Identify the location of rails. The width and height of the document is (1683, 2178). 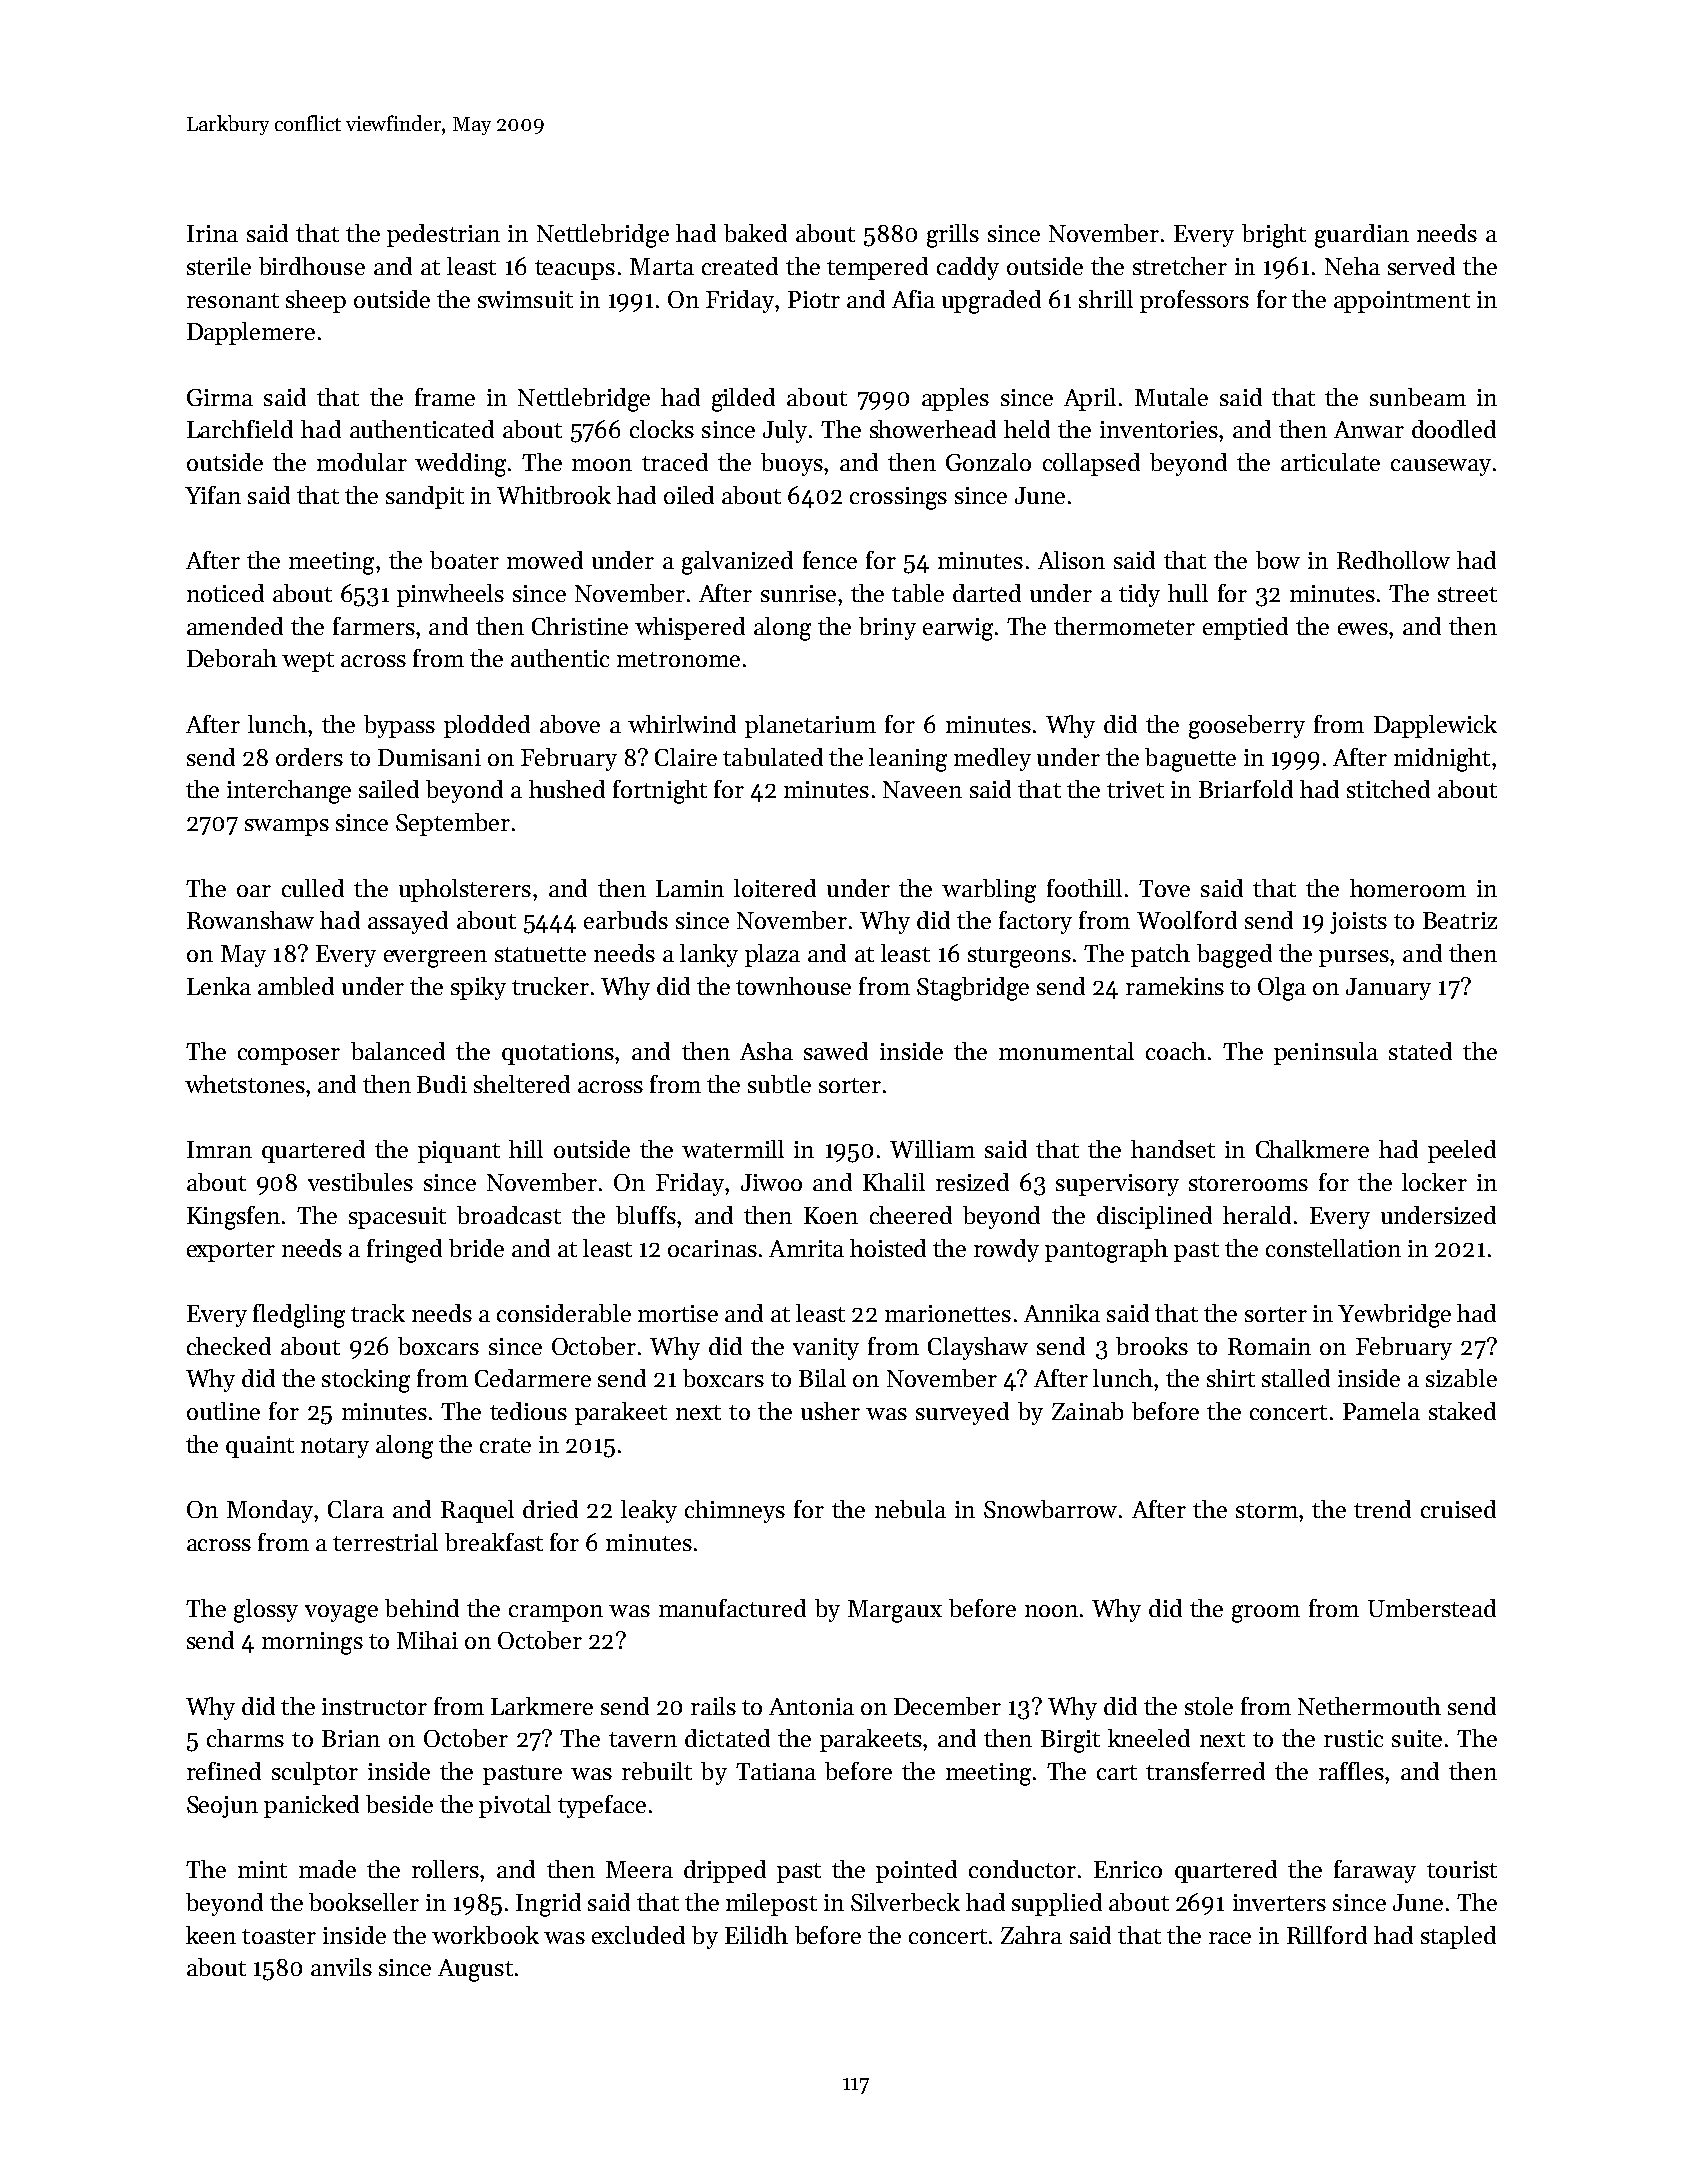
(713, 1706).
